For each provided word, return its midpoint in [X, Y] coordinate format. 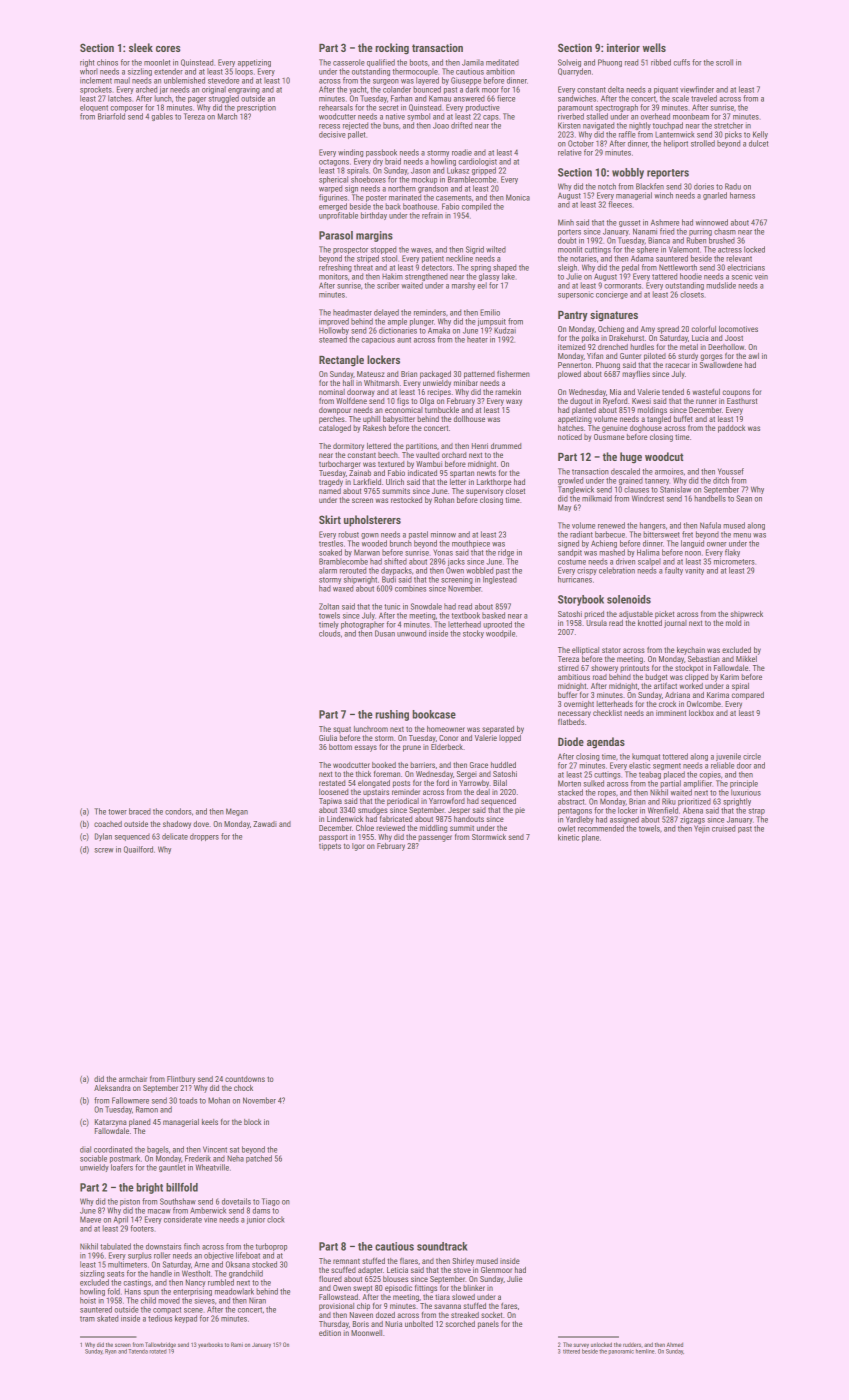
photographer [362, 625]
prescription [256, 108]
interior [623, 47]
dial [85, 1149]
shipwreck [746, 615]
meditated [502, 62]
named [330, 491]
